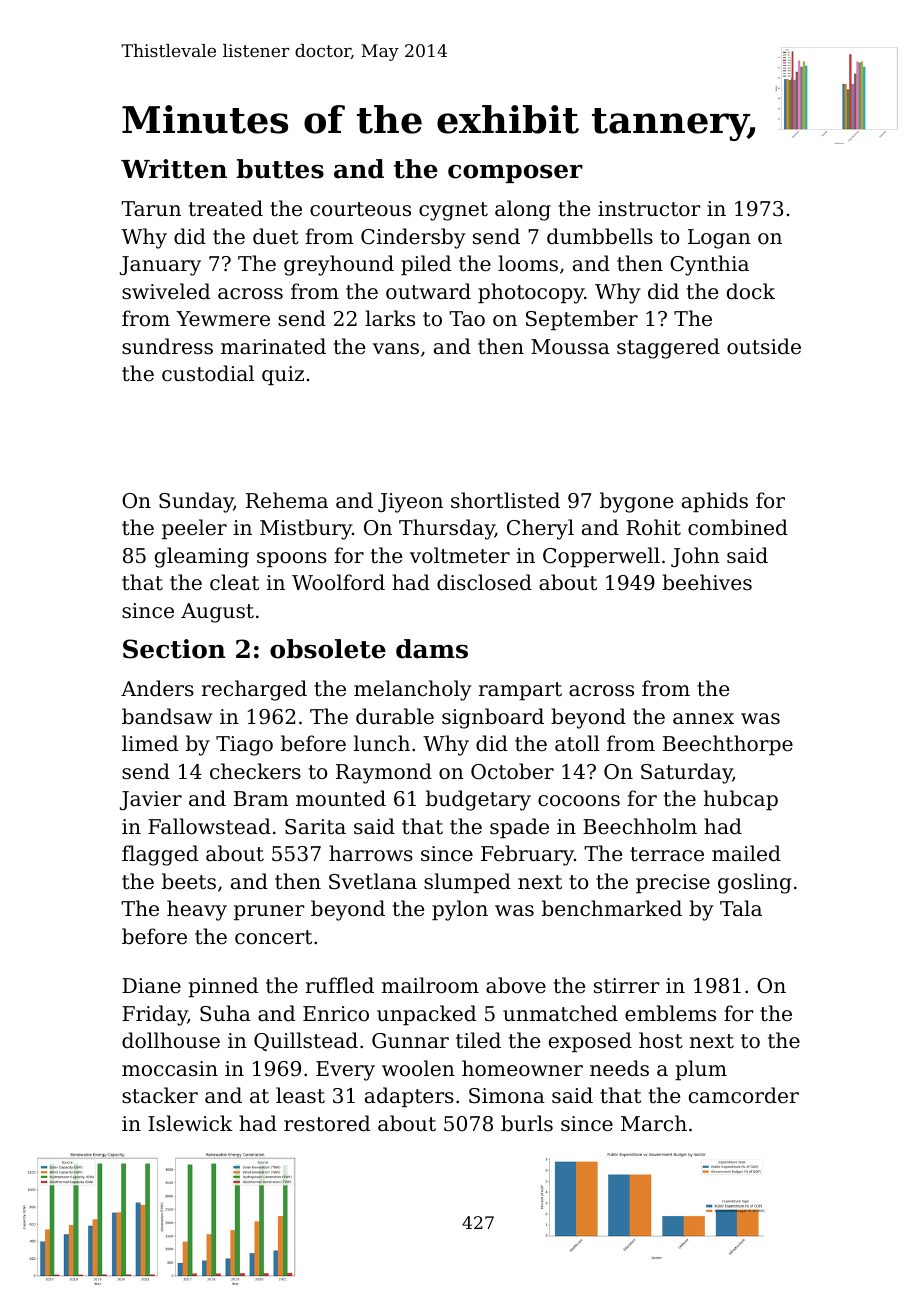 The width and height of the screenshot is (924, 1311). I want to click on camcorder, so click(744, 1095).
